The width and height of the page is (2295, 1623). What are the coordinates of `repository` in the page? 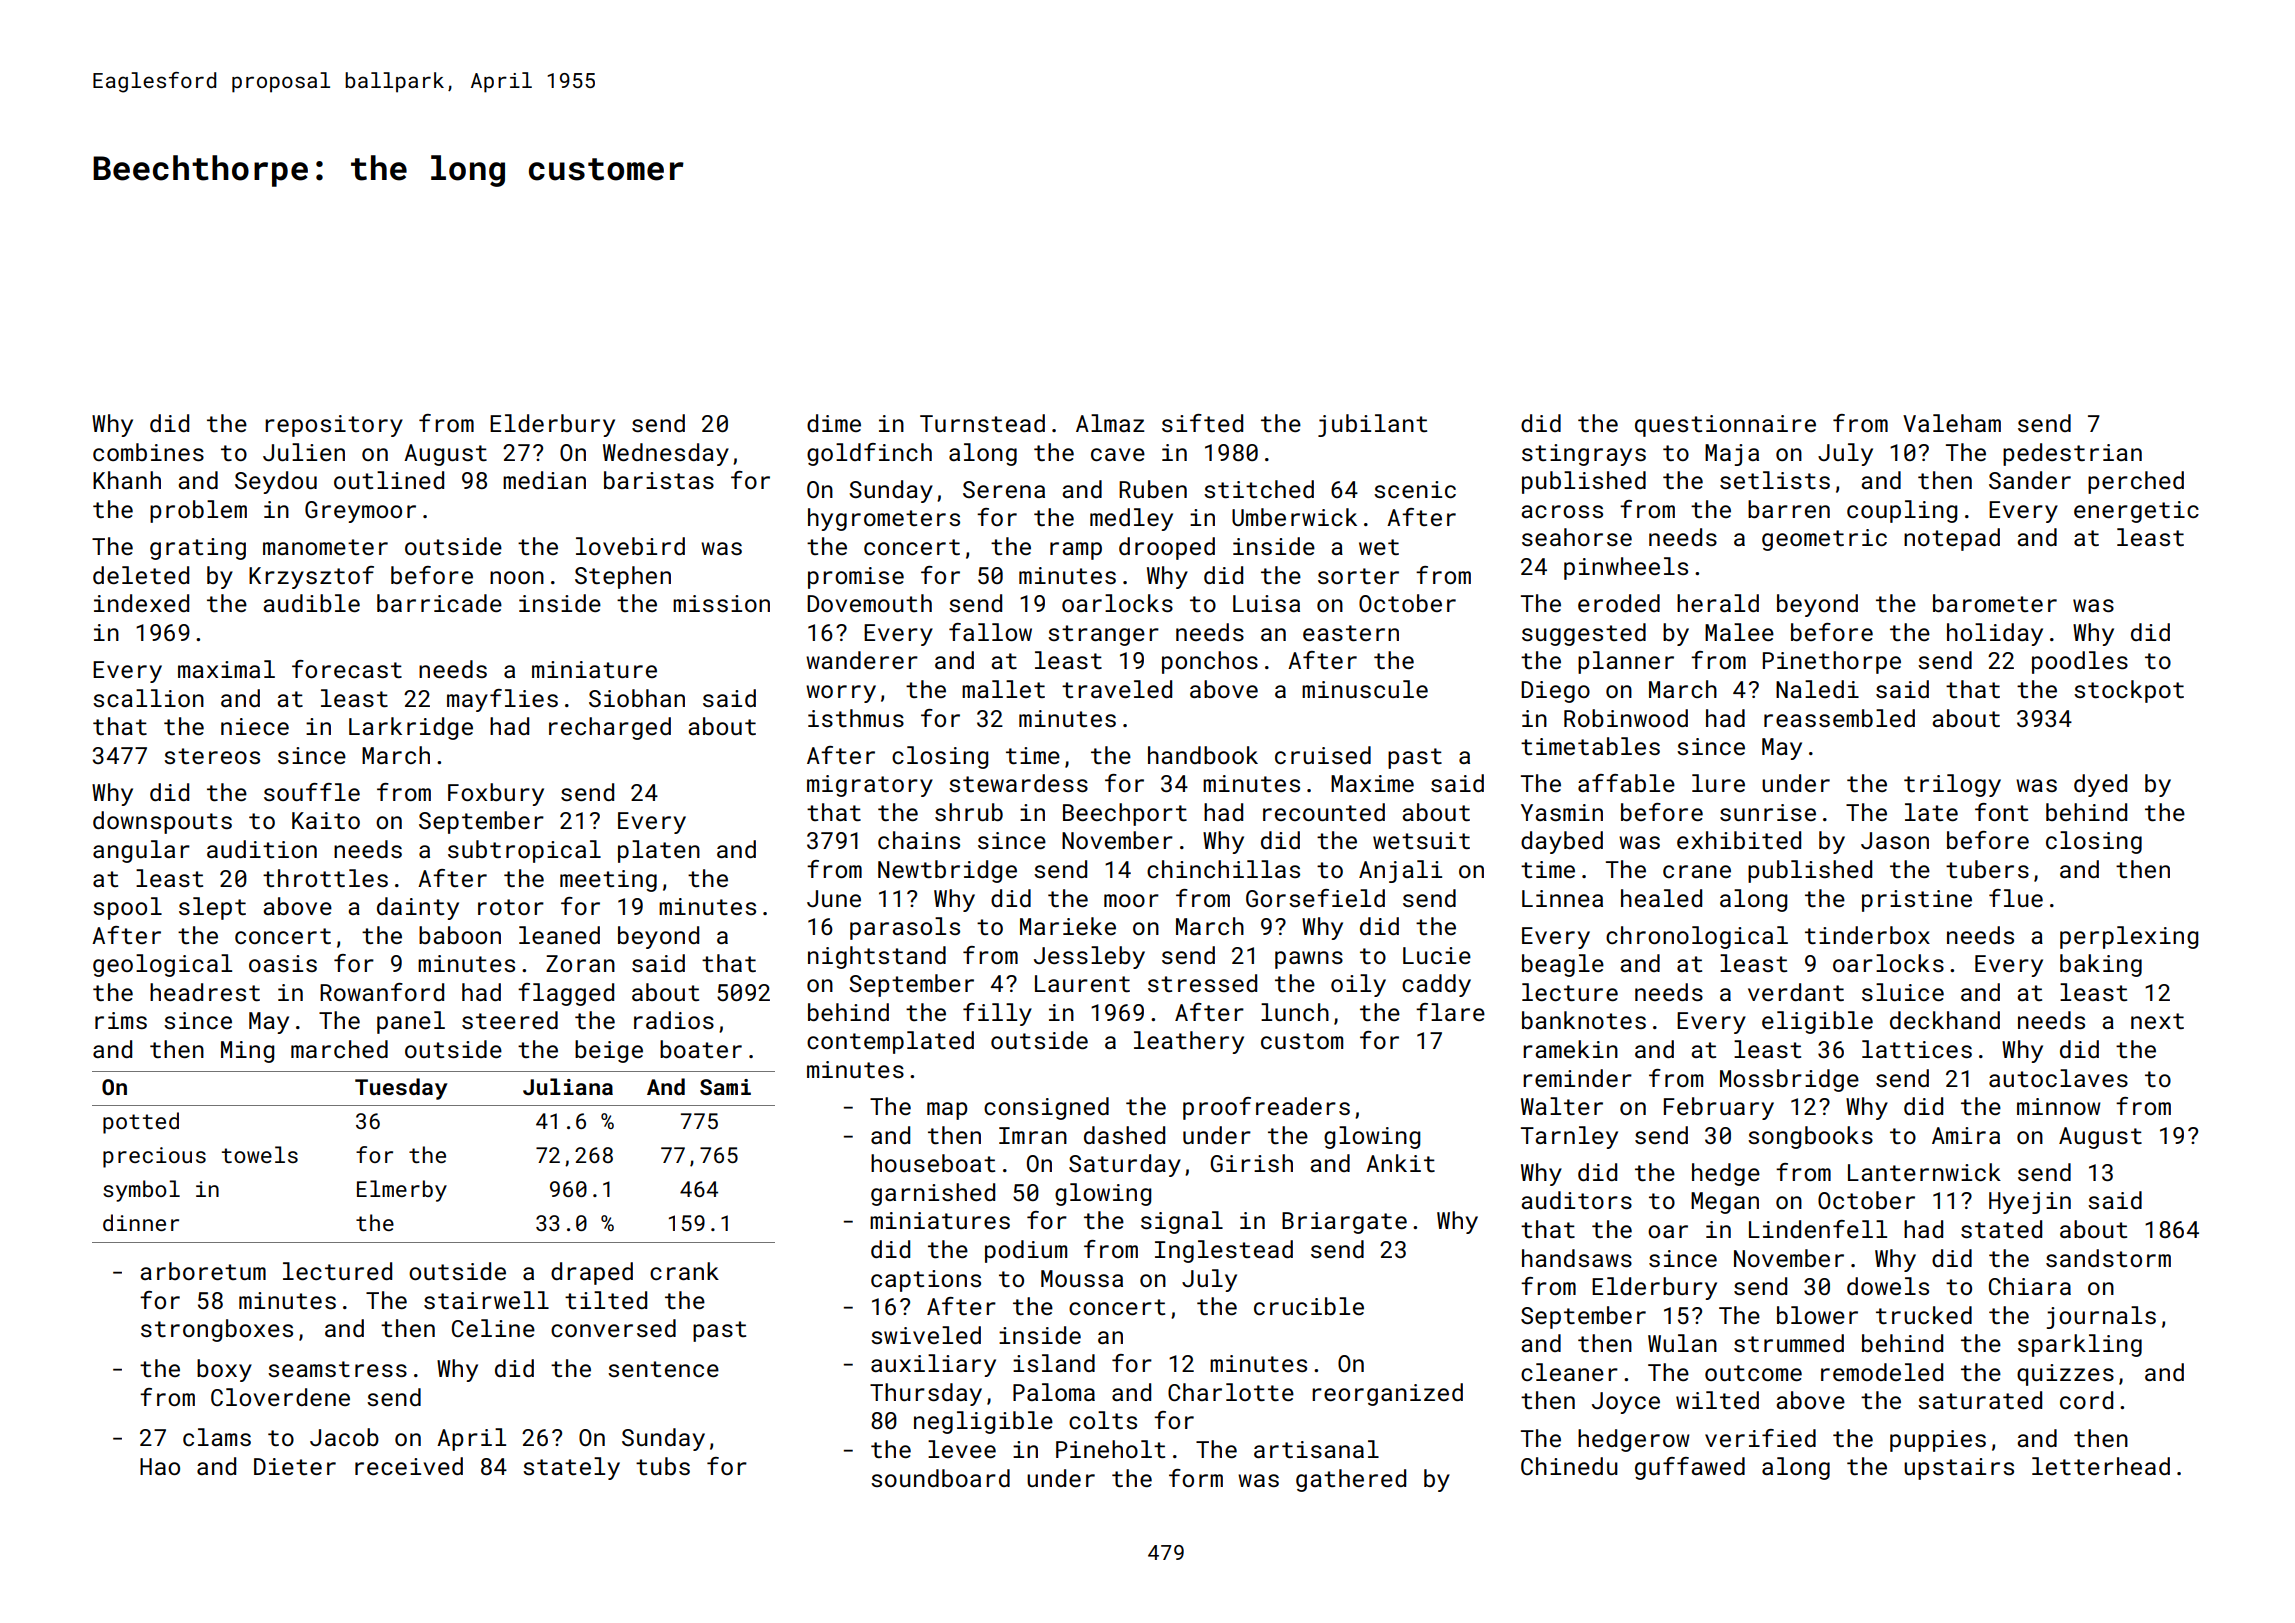 It's located at (334, 426).
